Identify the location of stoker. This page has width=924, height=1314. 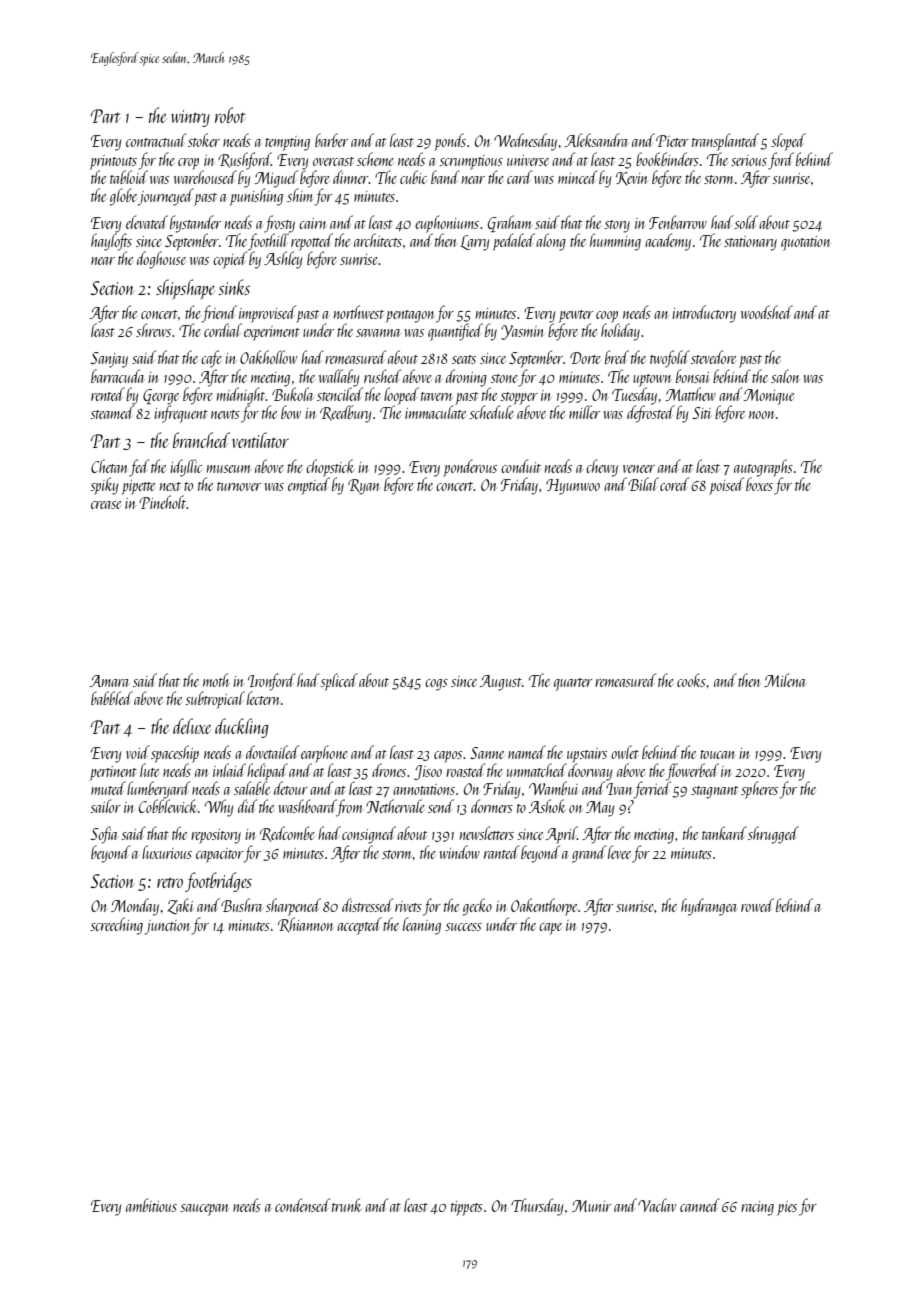
(204, 140).
